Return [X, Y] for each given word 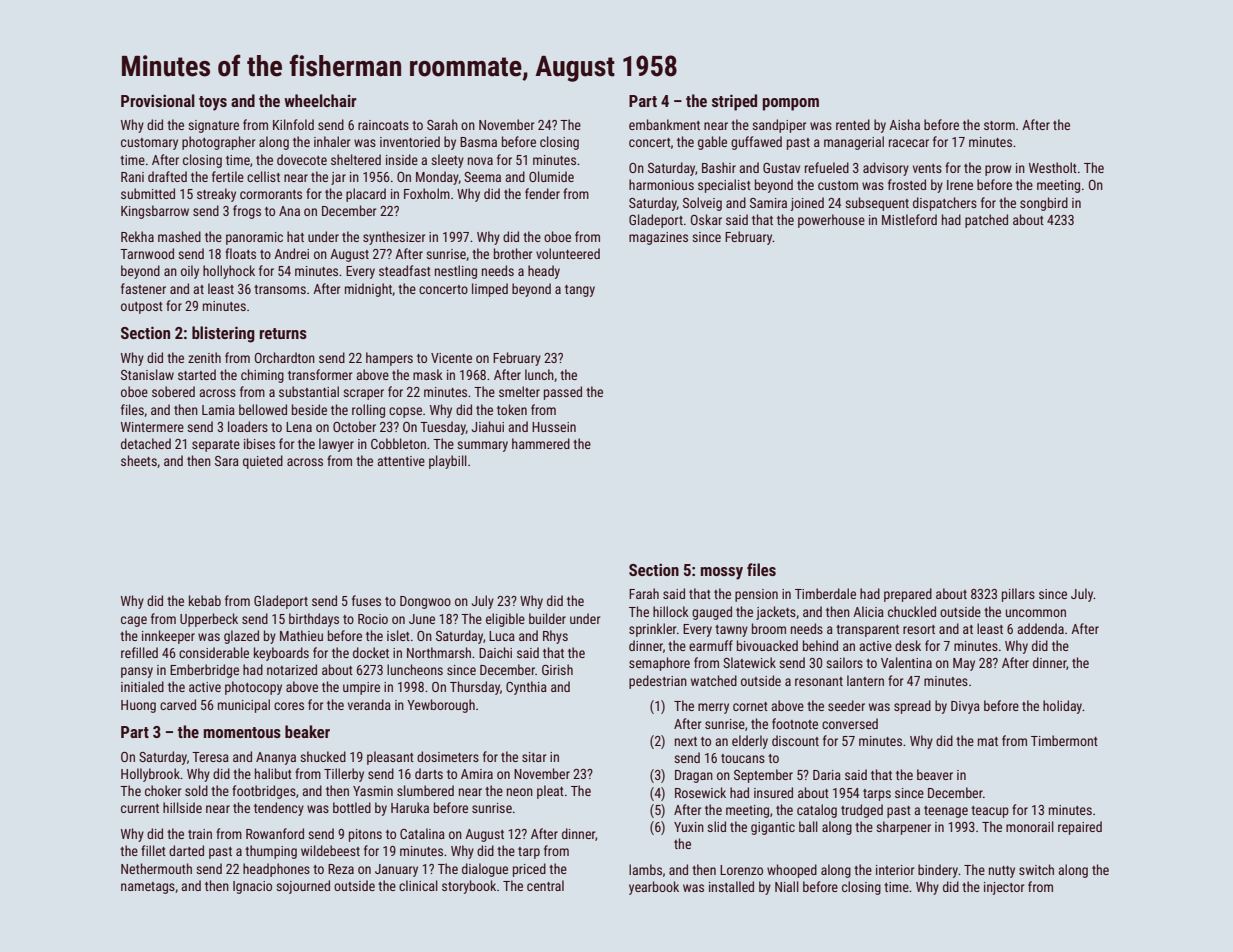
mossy [722, 573]
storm [999, 125]
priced [529, 870]
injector [1004, 888]
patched [986, 221]
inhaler [332, 141]
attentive [401, 461]
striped [734, 102]
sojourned [303, 887]
